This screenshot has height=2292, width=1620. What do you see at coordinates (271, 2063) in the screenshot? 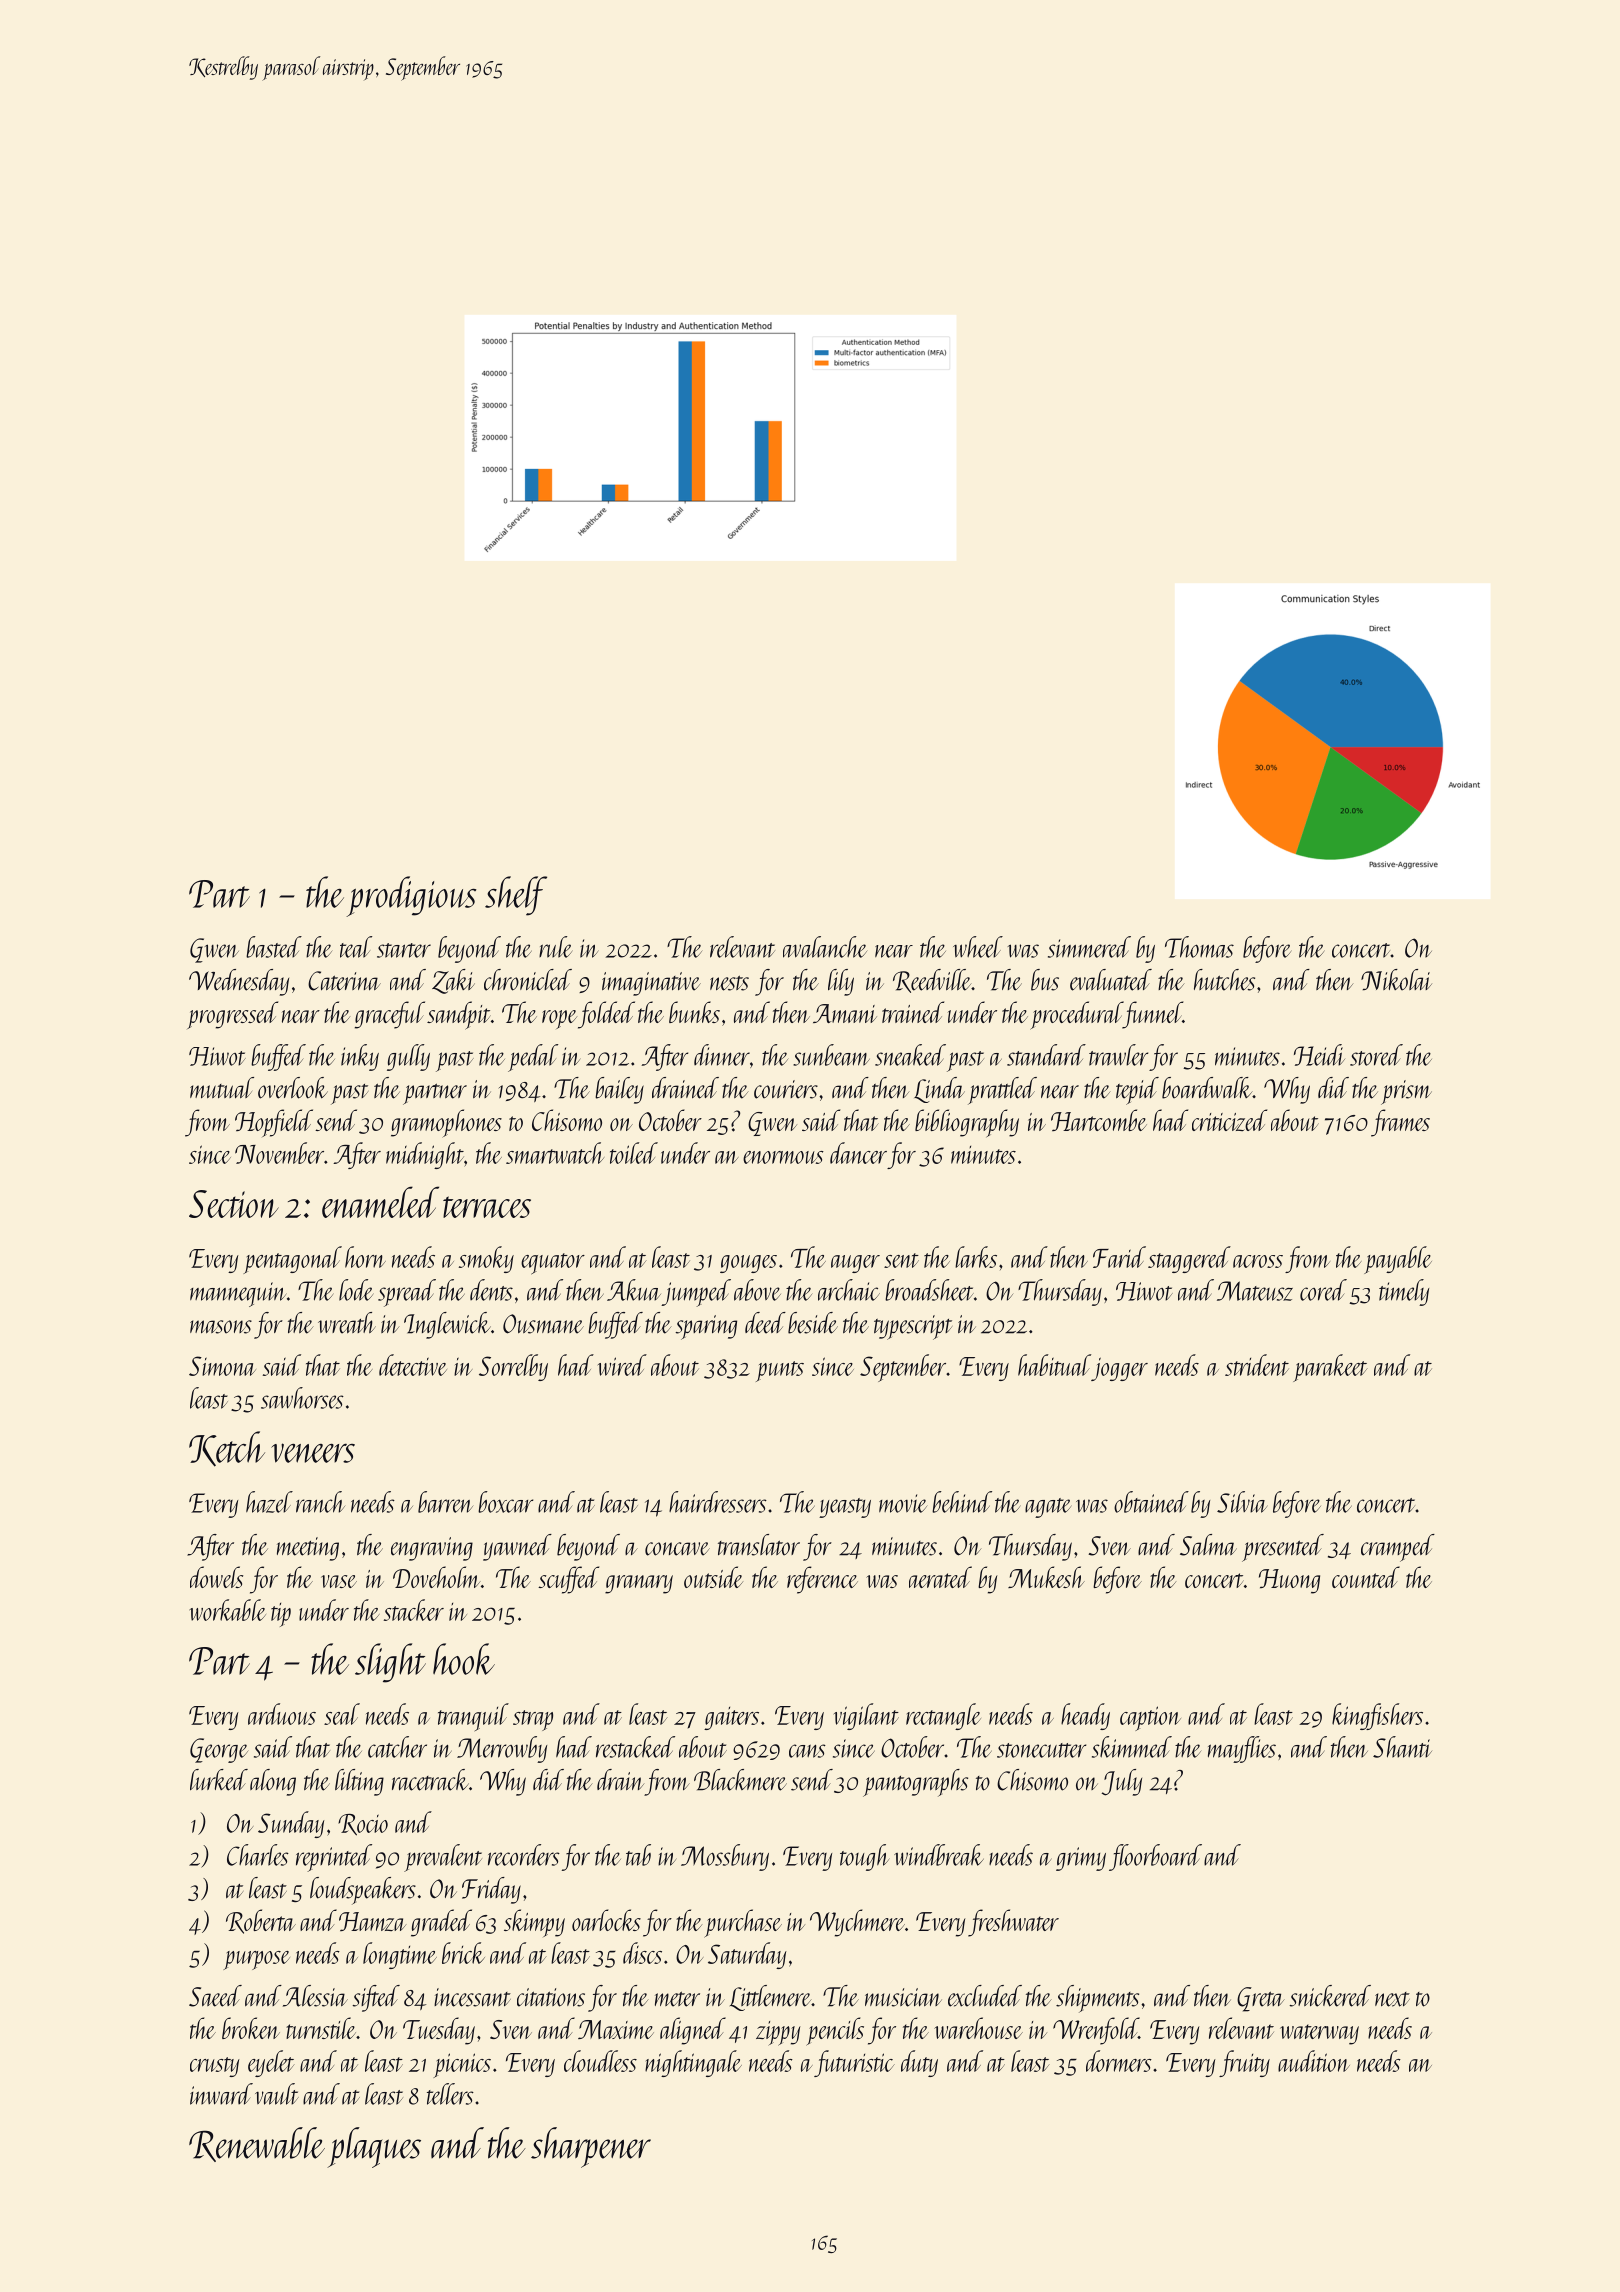
I see `eyelet` at bounding box center [271, 2063].
